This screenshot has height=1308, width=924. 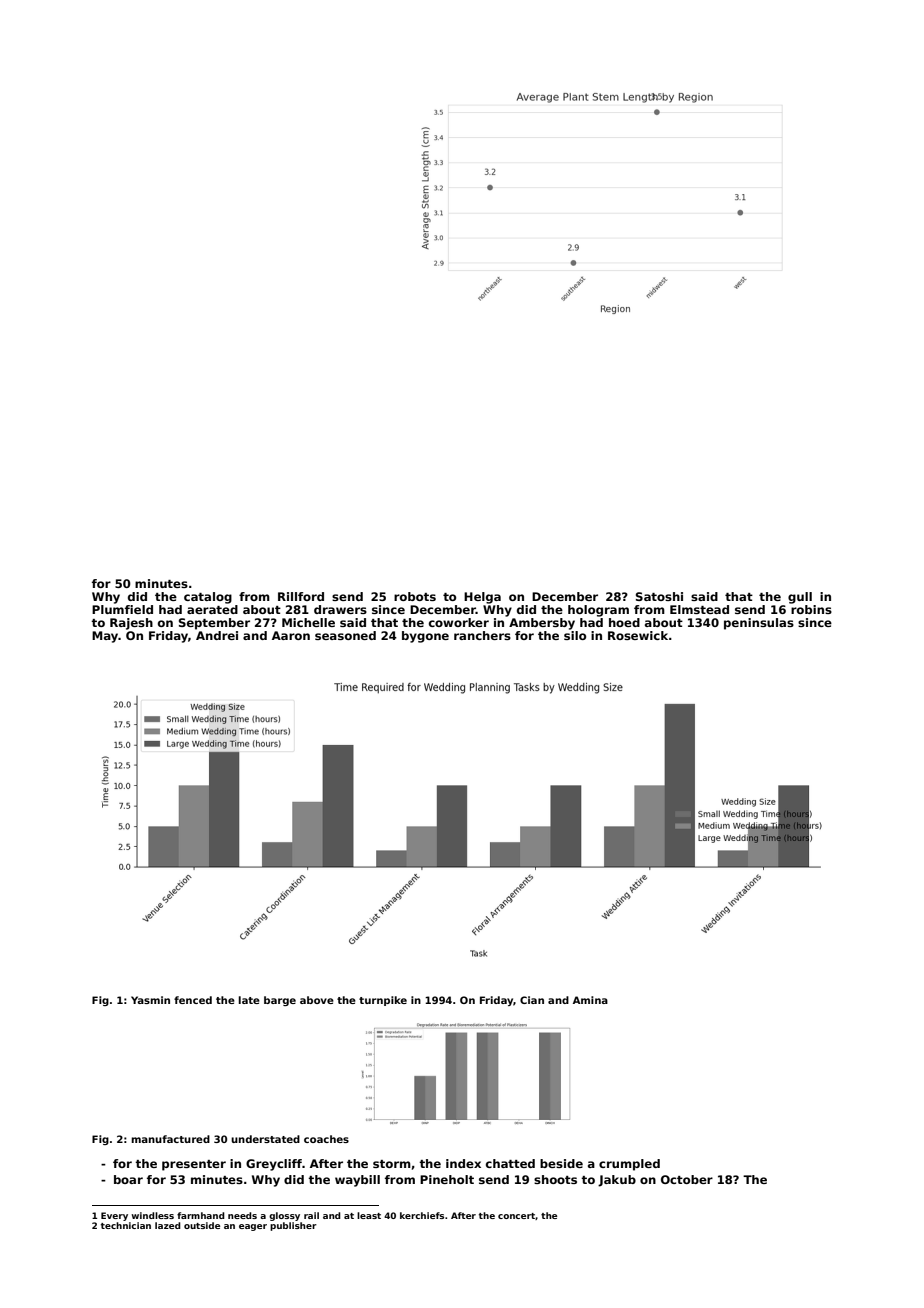 I want to click on catalog, so click(x=208, y=598).
